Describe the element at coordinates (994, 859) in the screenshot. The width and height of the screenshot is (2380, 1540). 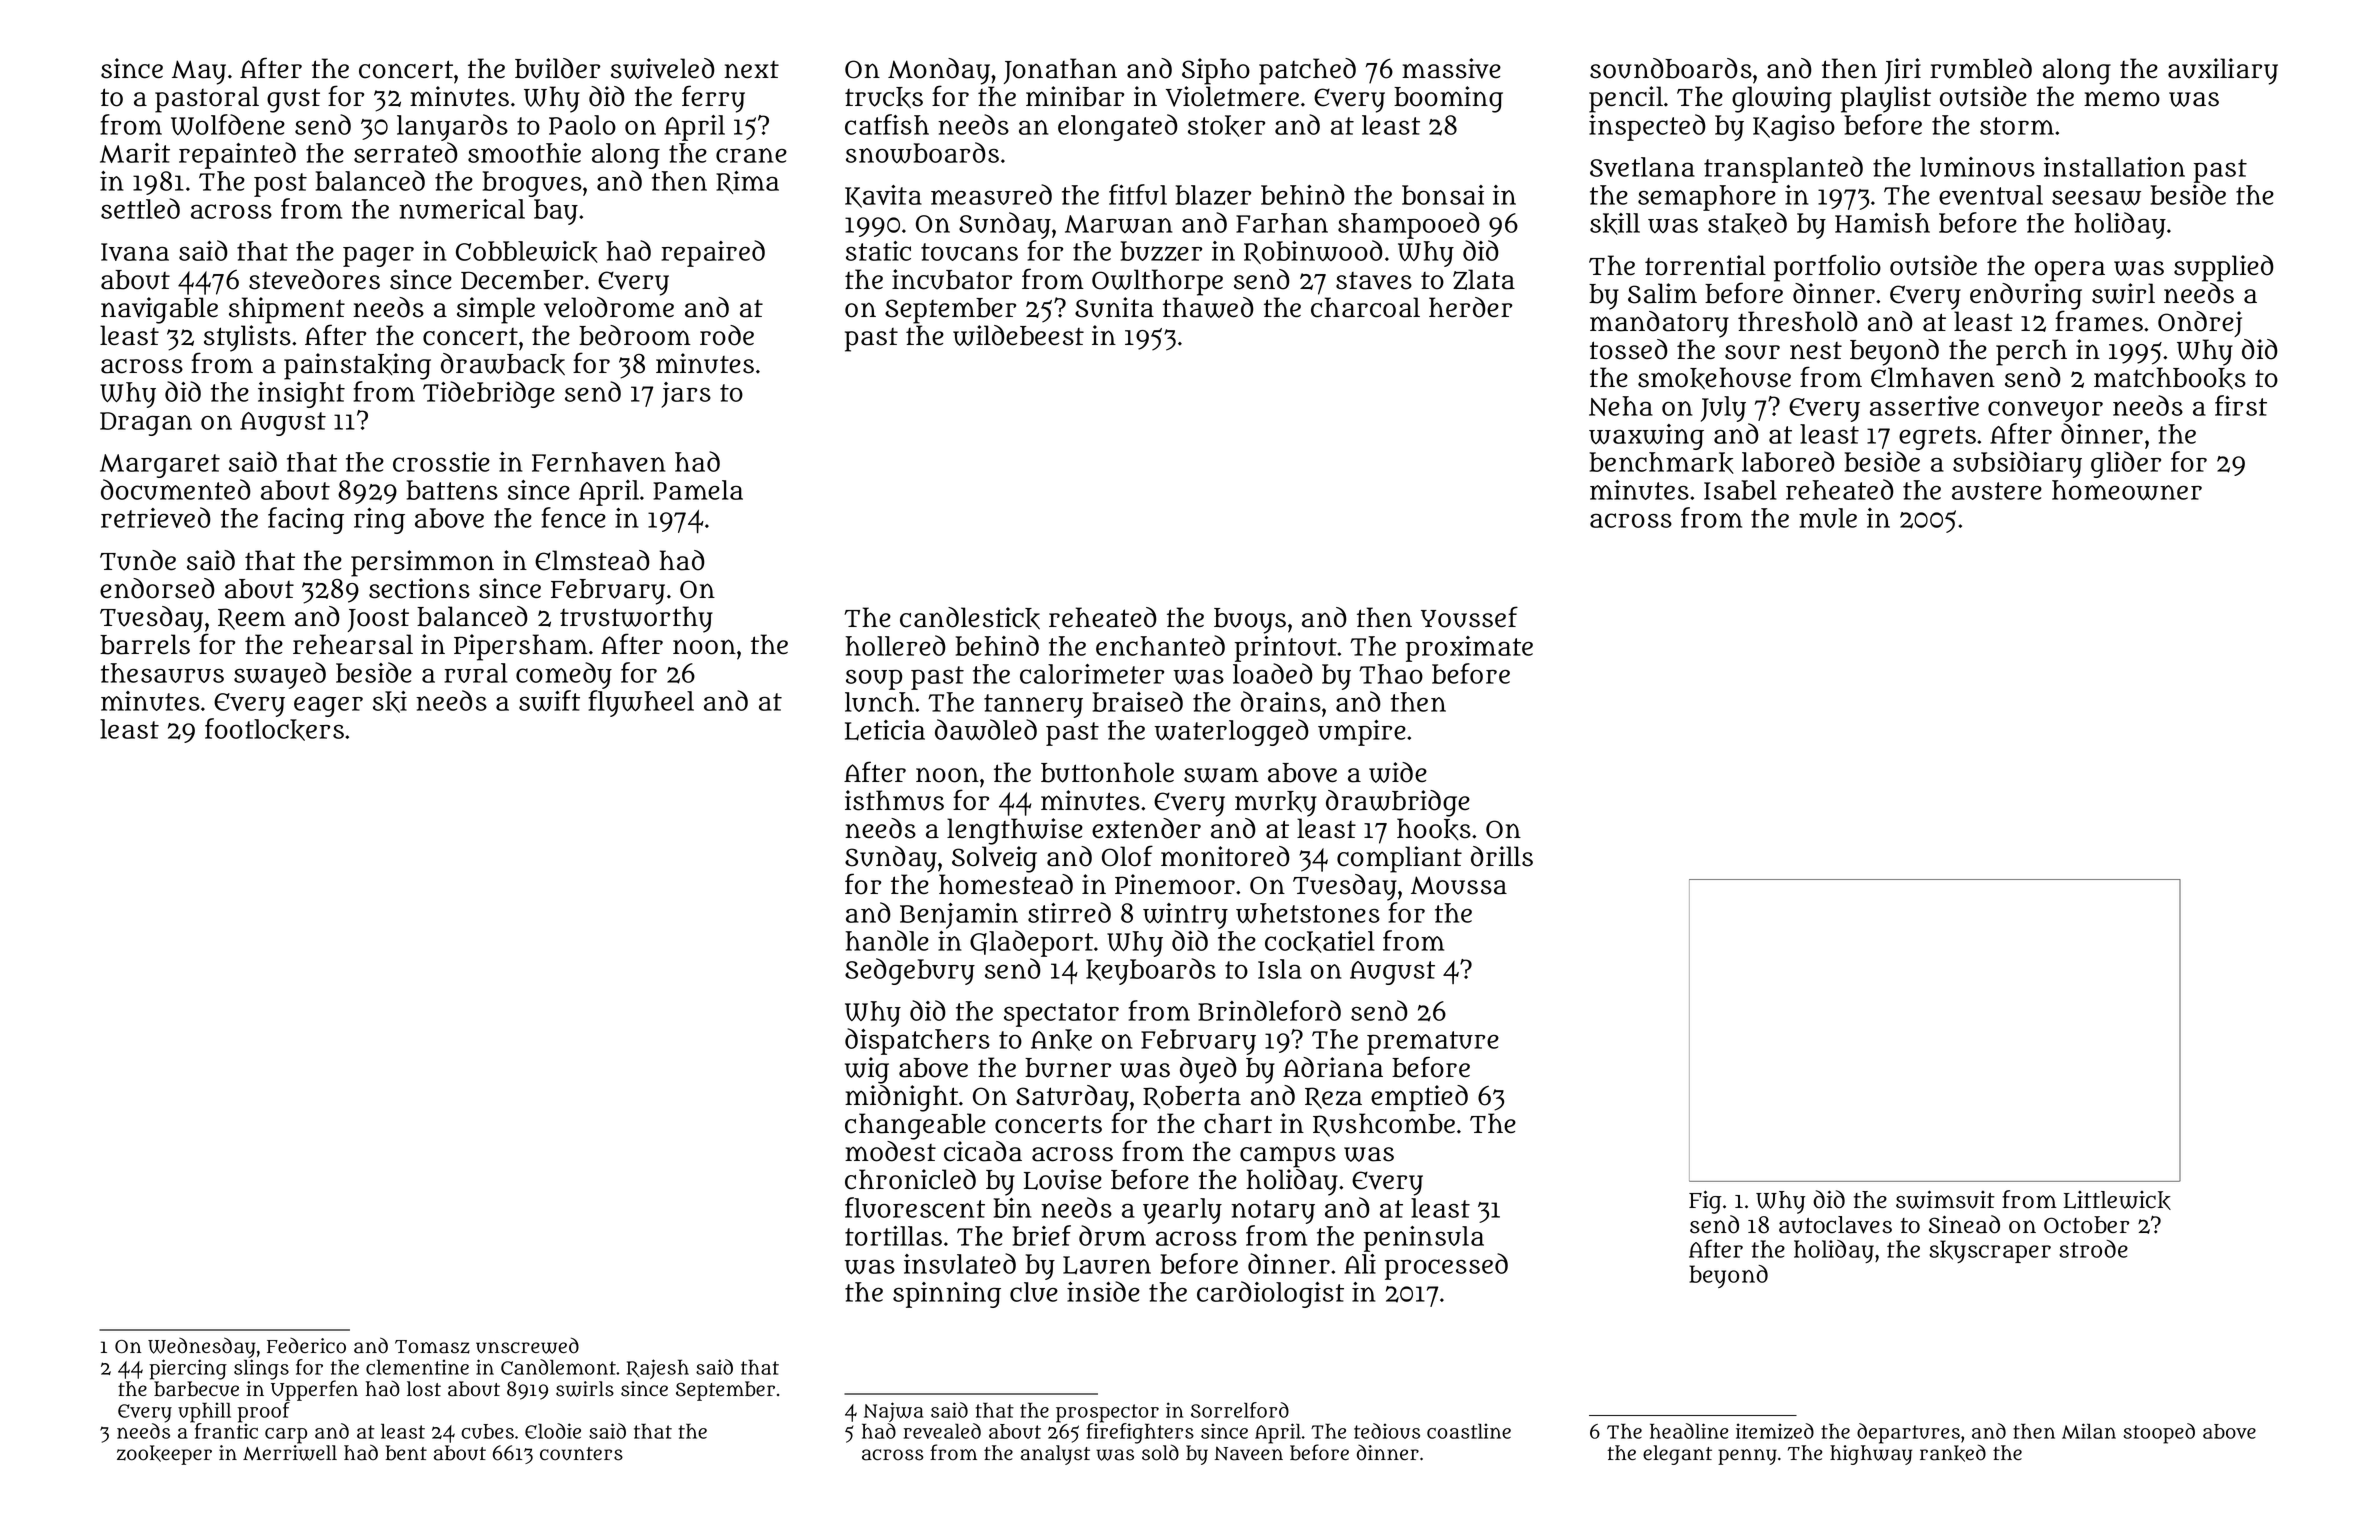
I see `Solveig` at that location.
